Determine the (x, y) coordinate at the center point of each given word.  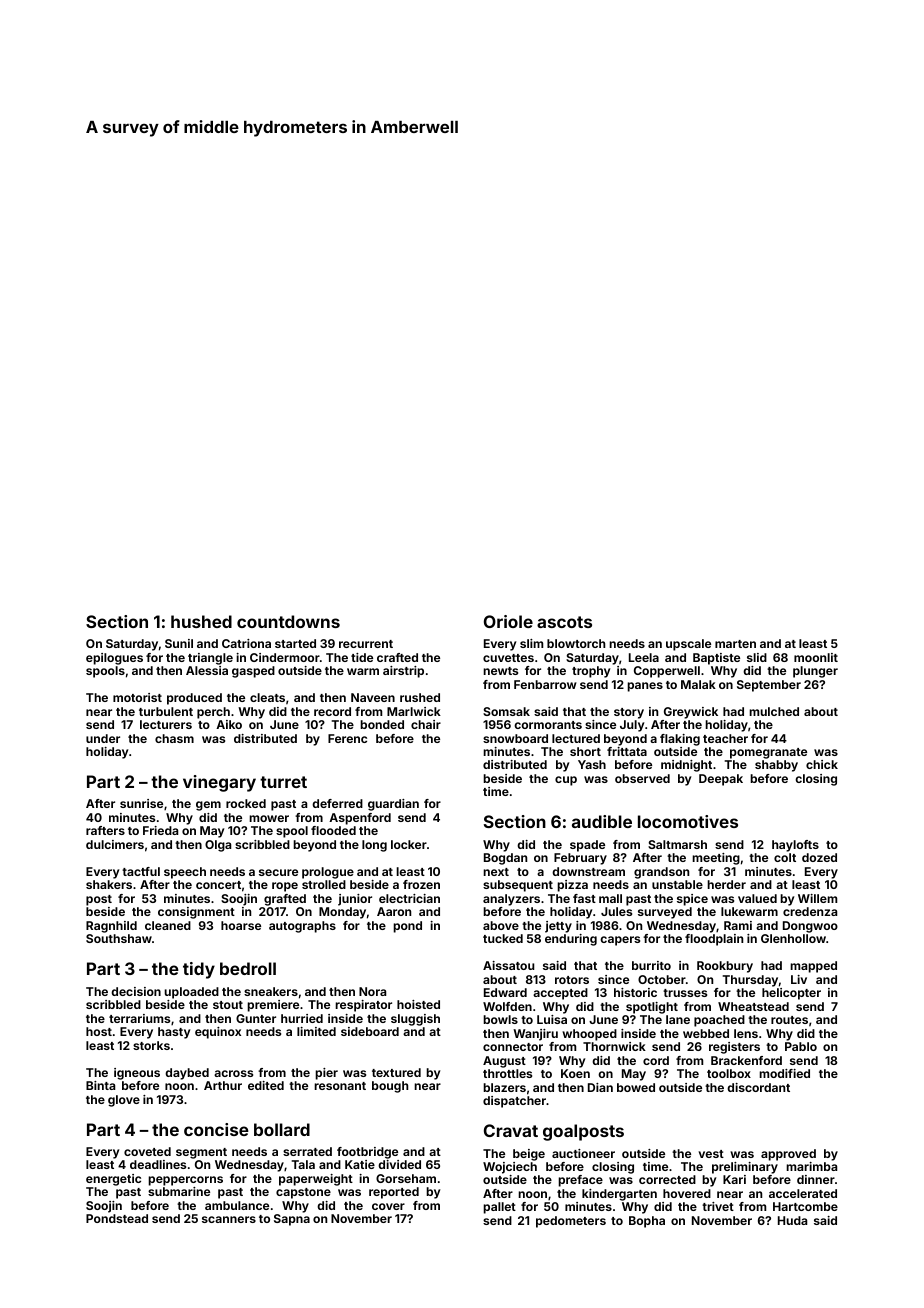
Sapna (292, 1220)
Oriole (508, 621)
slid (757, 657)
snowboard (515, 738)
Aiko (229, 724)
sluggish (415, 1020)
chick (822, 764)
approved (788, 1155)
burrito (651, 965)
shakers (109, 884)
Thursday (750, 981)
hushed (201, 621)
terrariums (139, 1018)
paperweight (316, 1180)
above (501, 925)
